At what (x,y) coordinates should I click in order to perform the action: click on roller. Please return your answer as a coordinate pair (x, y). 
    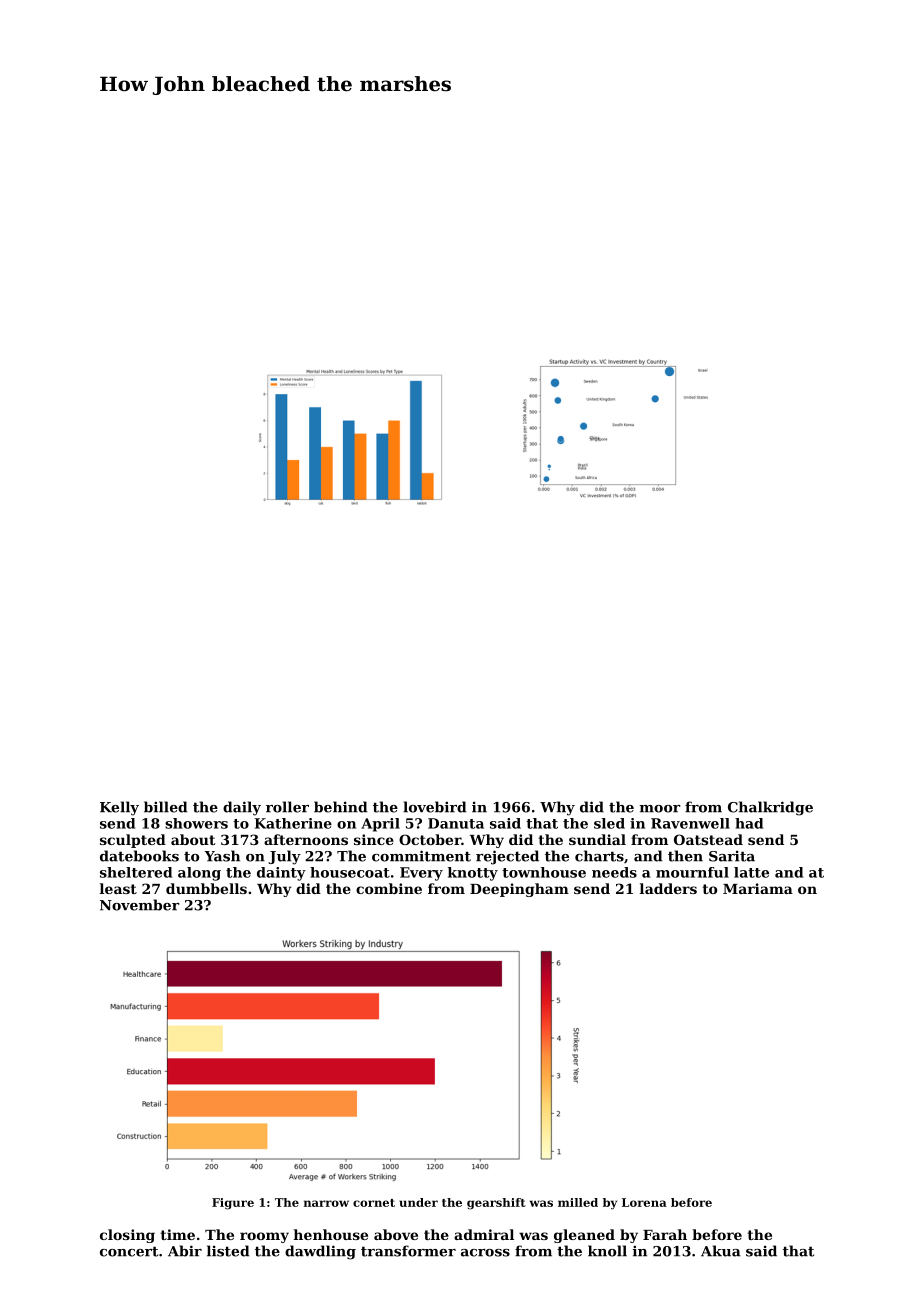
    Looking at the image, I should click on (287, 807).
